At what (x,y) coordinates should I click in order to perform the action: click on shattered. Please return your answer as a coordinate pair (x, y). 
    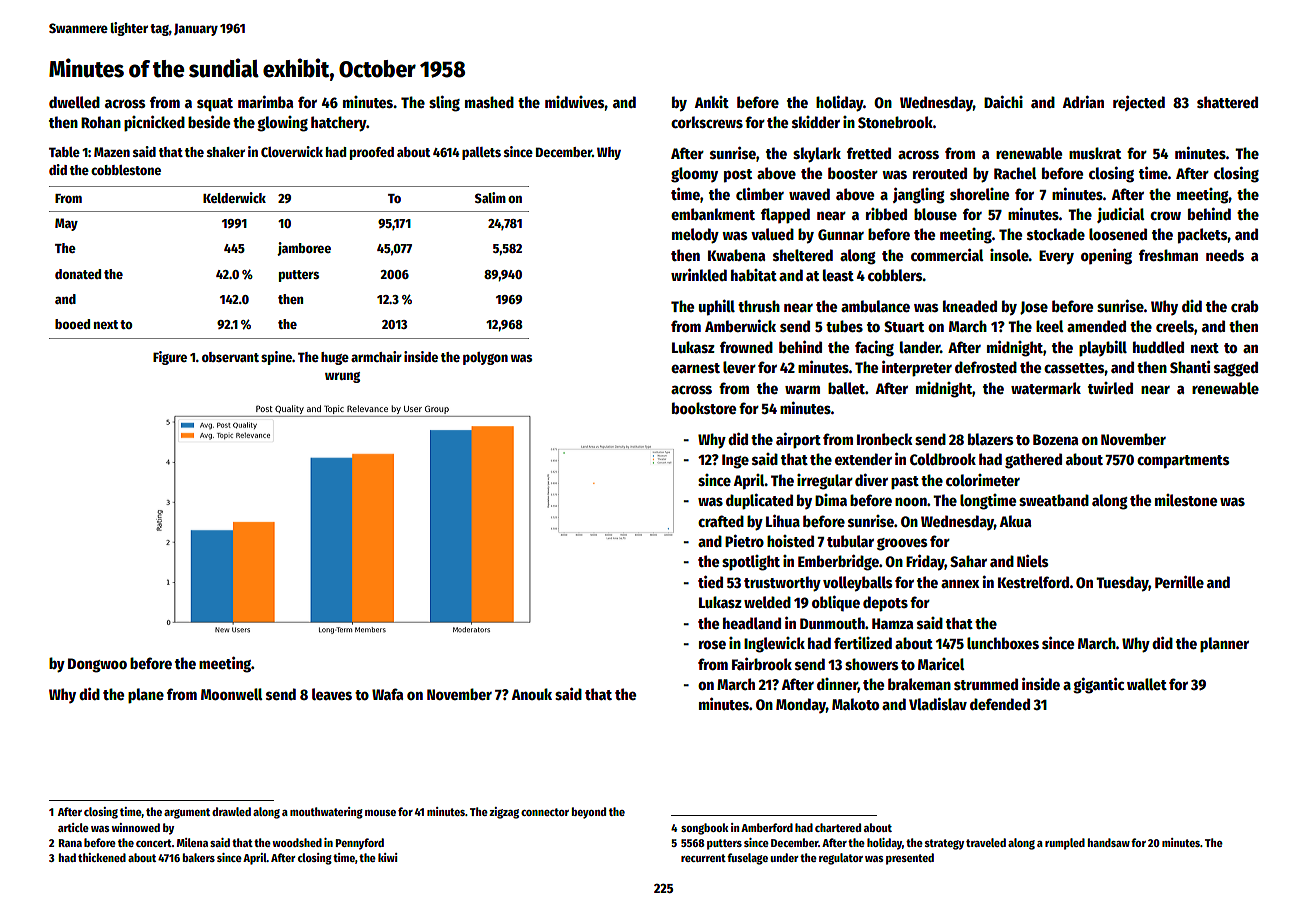
    Looking at the image, I should click on (1227, 102).
